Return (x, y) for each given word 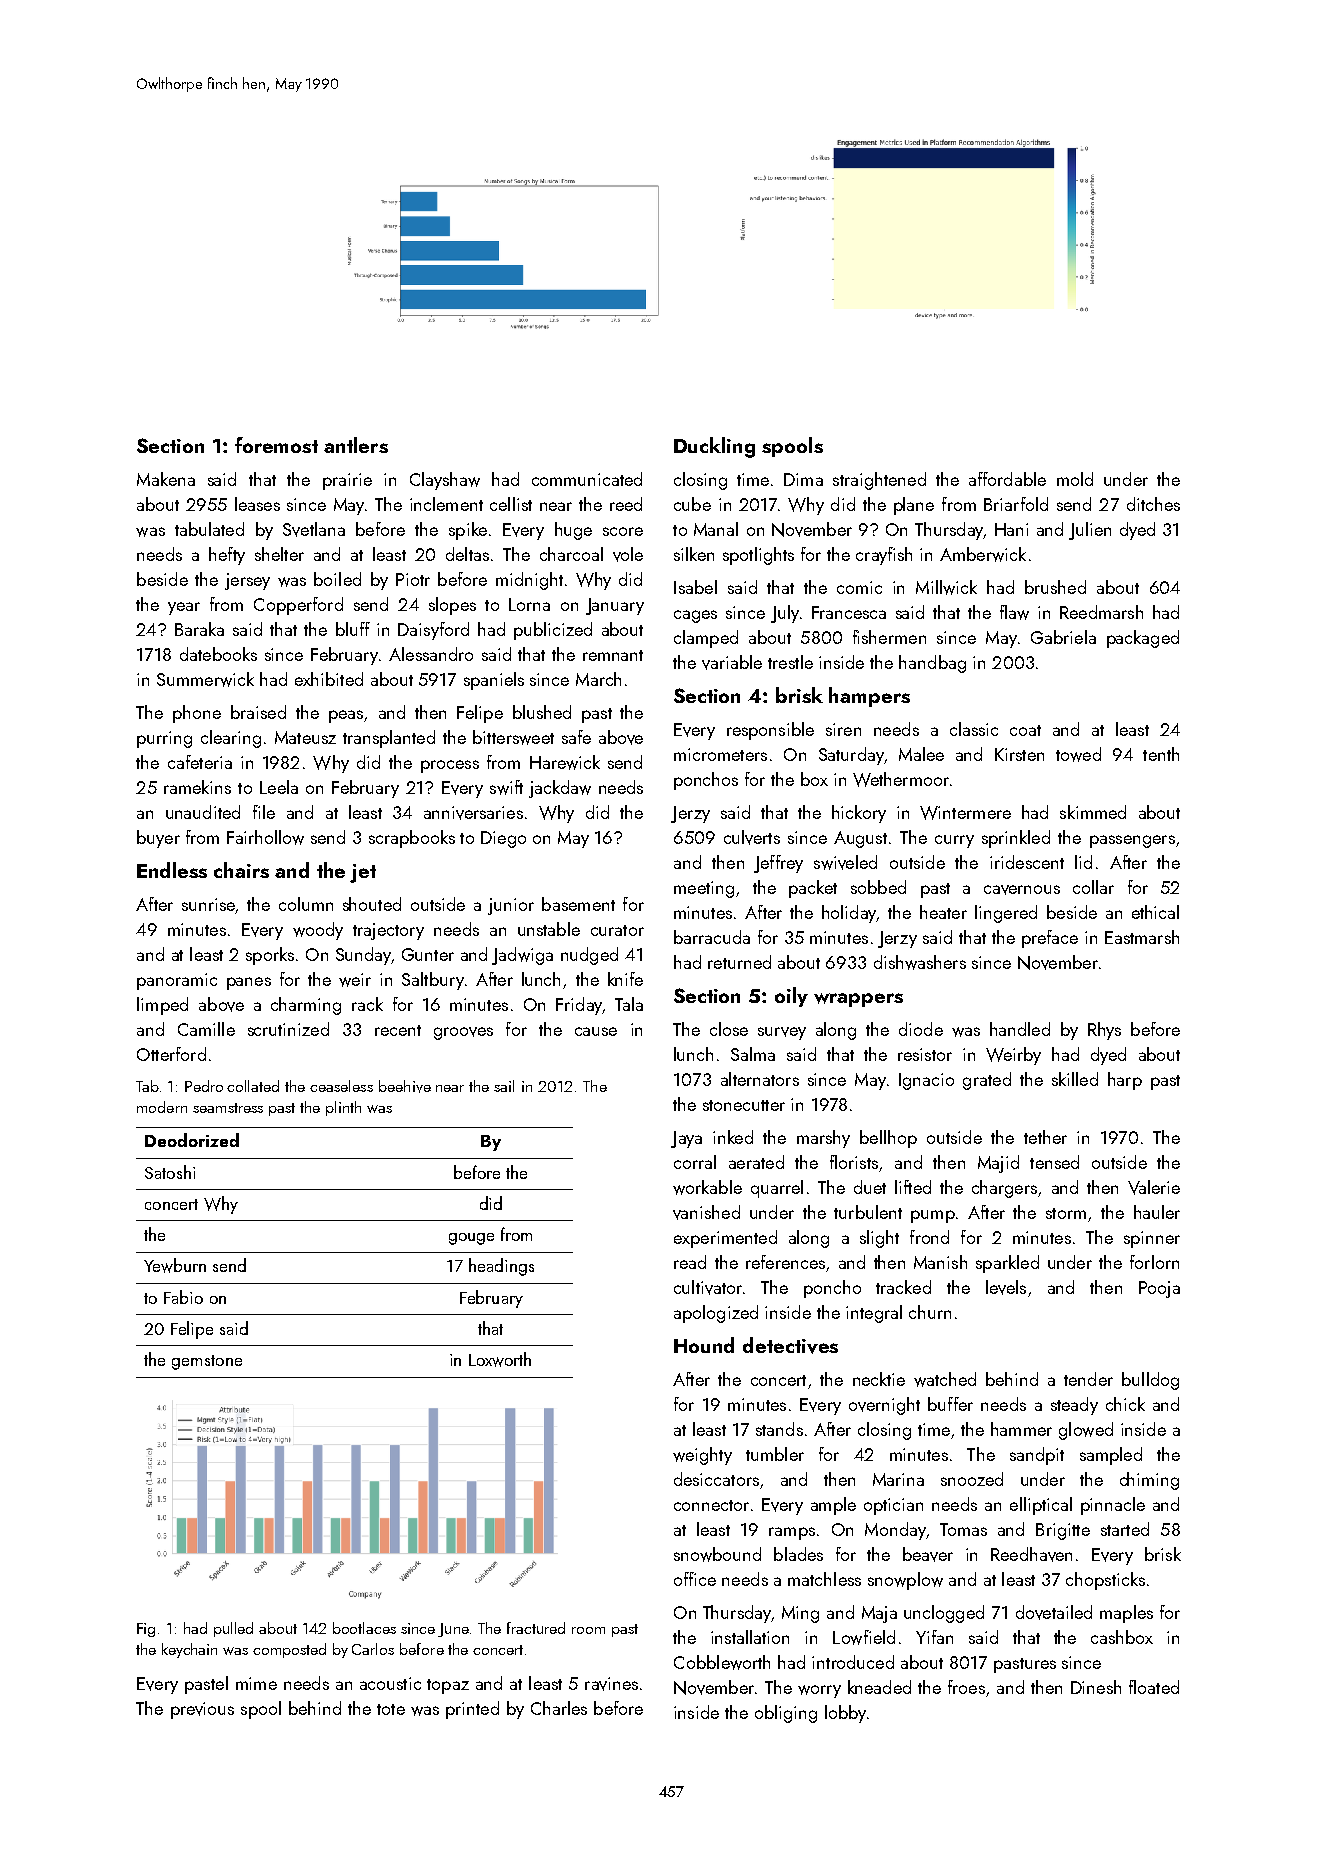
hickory (859, 814)
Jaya (686, 1139)
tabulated (209, 529)
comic (859, 587)
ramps (792, 1533)
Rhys (1104, 1031)
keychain (189, 1650)
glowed (1086, 1431)
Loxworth (500, 1359)
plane (914, 506)
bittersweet (513, 737)
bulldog (1150, 1381)
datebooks (218, 654)
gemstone (207, 1362)
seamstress (228, 1108)
